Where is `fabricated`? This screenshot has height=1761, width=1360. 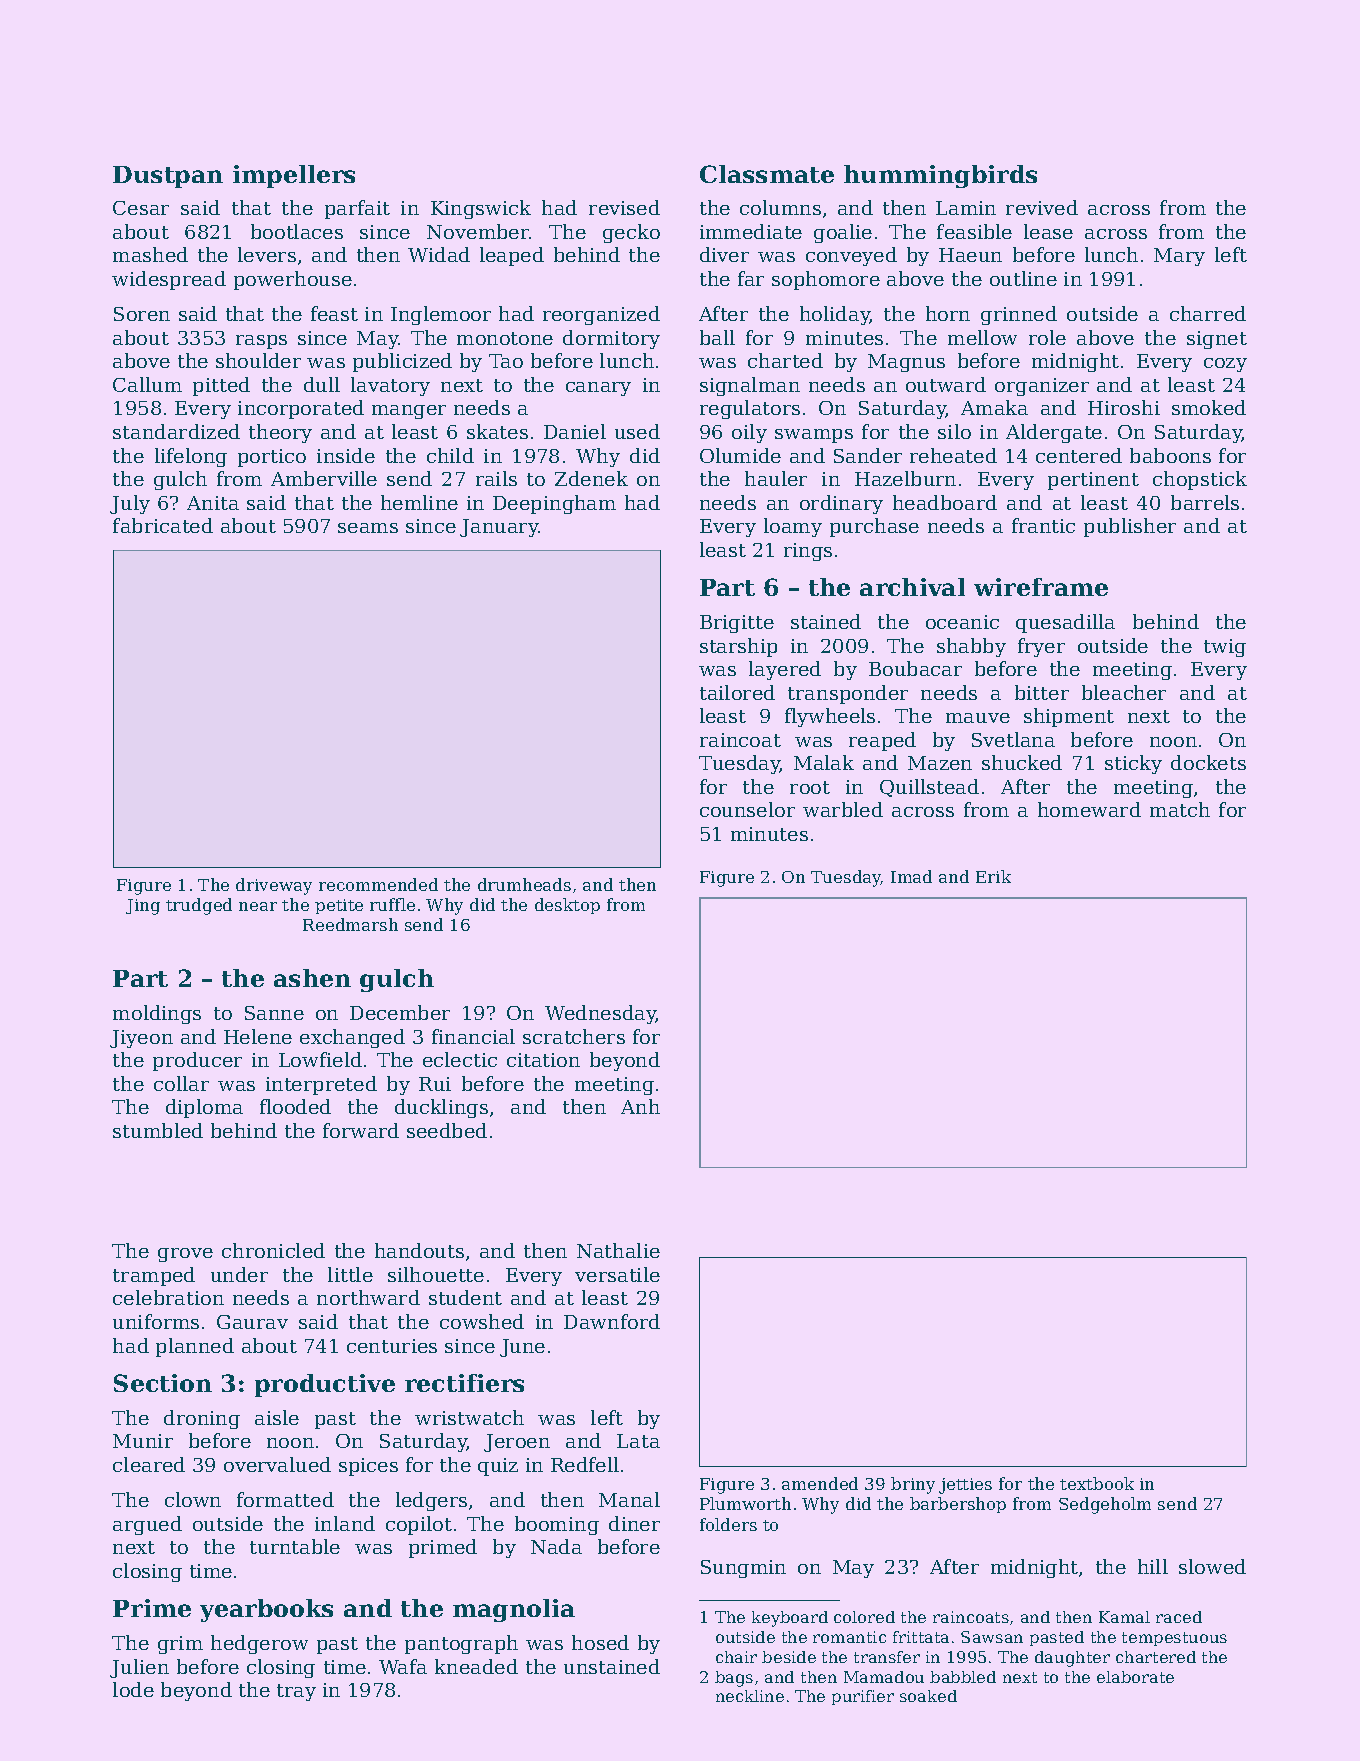 fabricated is located at coordinates (163, 525).
